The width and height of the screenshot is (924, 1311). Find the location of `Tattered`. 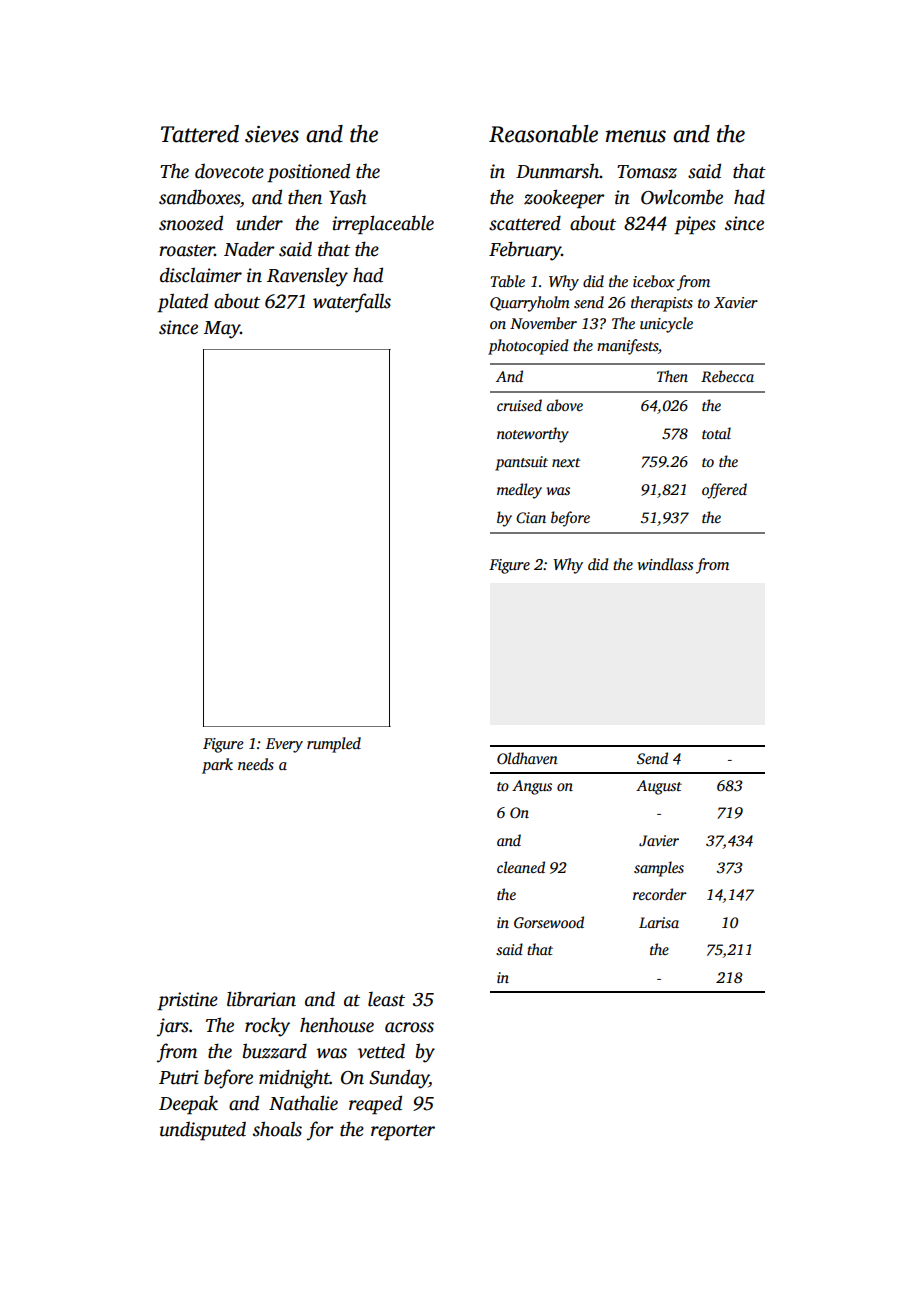

Tattered is located at coordinates (200, 134).
